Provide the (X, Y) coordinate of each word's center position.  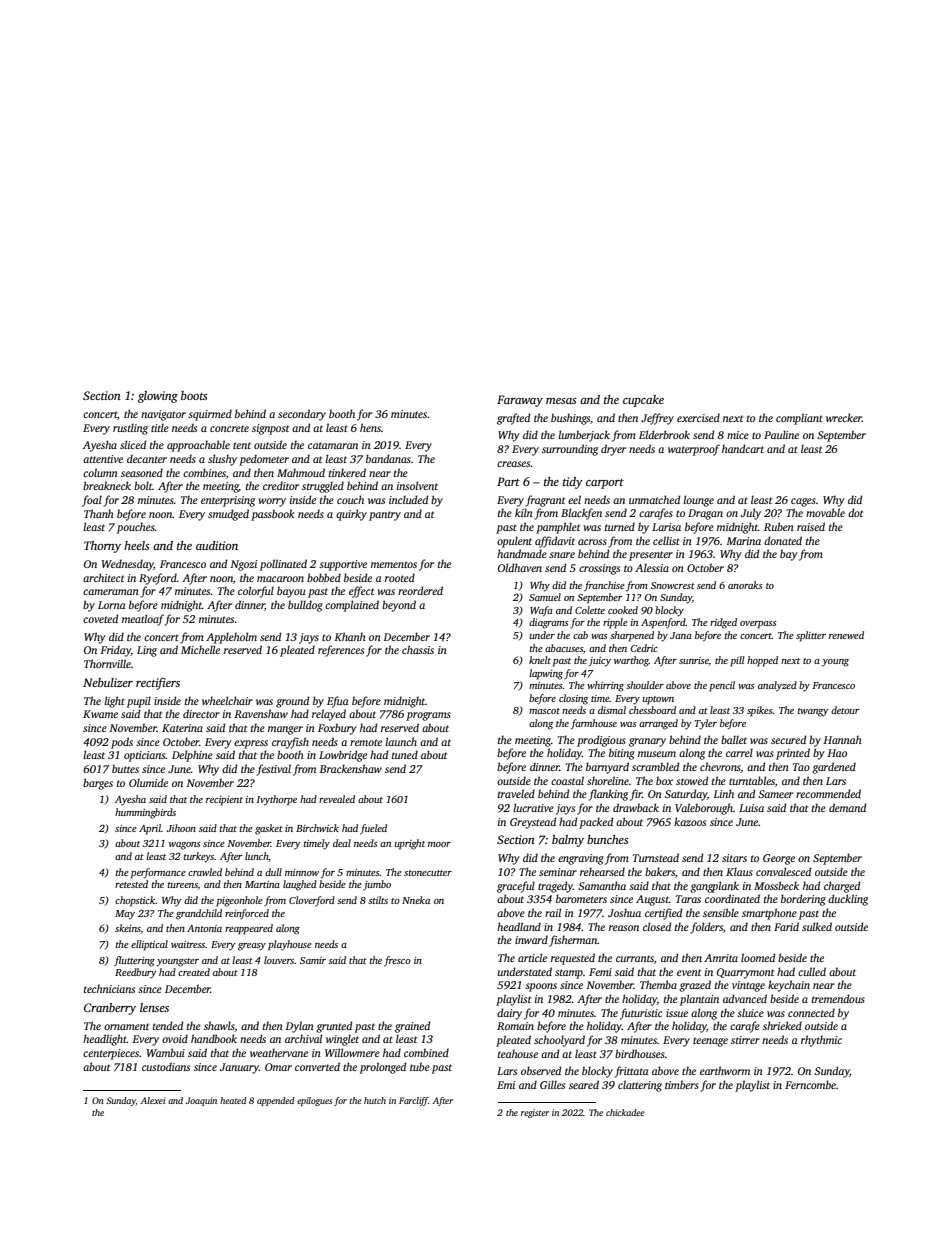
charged (842, 887)
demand (848, 807)
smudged (228, 515)
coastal (567, 780)
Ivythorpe (276, 800)
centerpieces (111, 1054)
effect (361, 592)
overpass (758, 625)
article (532, 957)
